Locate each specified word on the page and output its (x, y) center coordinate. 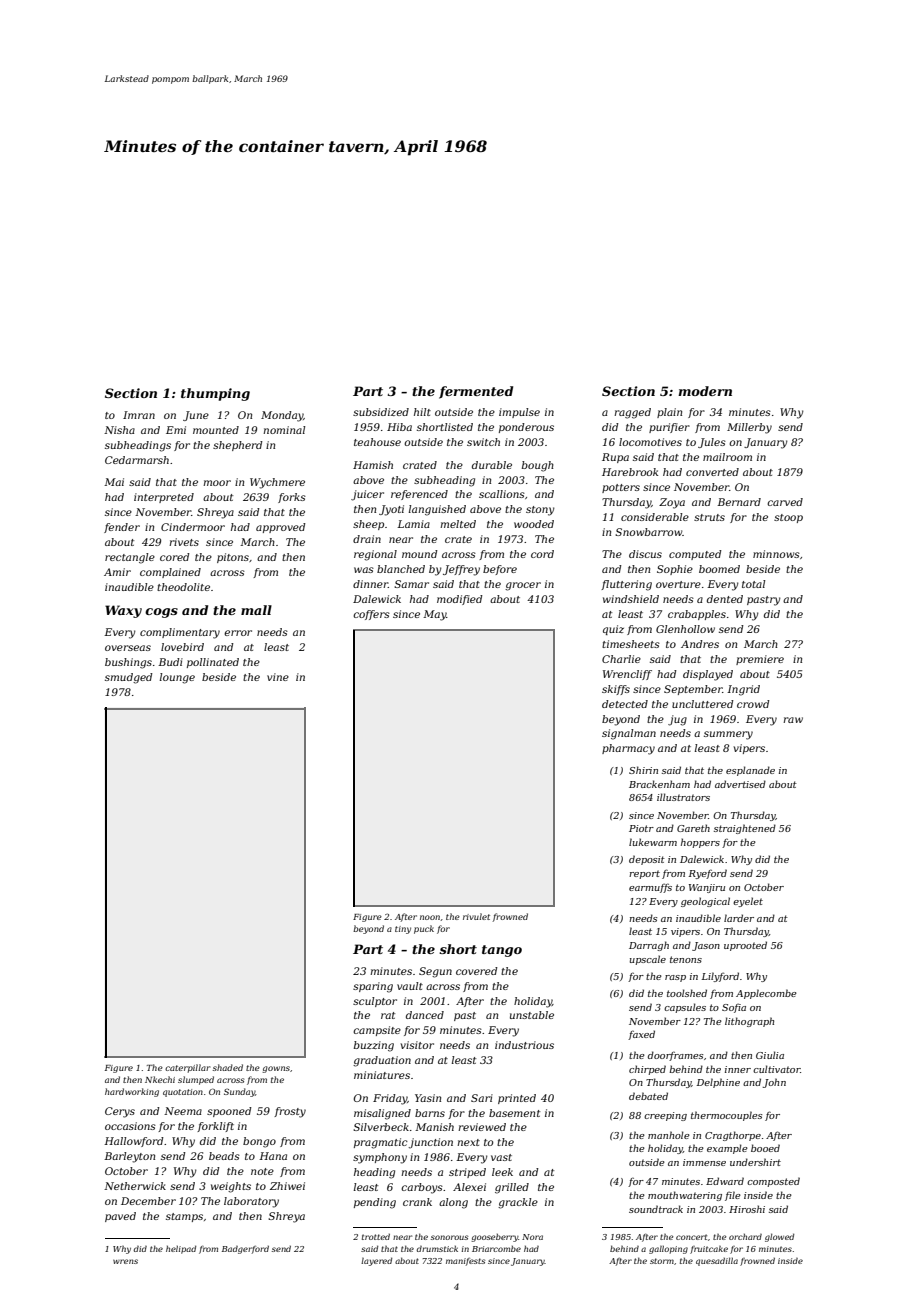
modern (705, 391)
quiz (613, 630)
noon (430, 917)
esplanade (750, 771)
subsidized (381, 412)
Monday (282, 416)
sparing (373, 987)
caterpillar (187, 1068)
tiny (403, 930)
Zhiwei (287, 1186)
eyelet (748, 902)
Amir (117, 572)
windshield (631, 599)
